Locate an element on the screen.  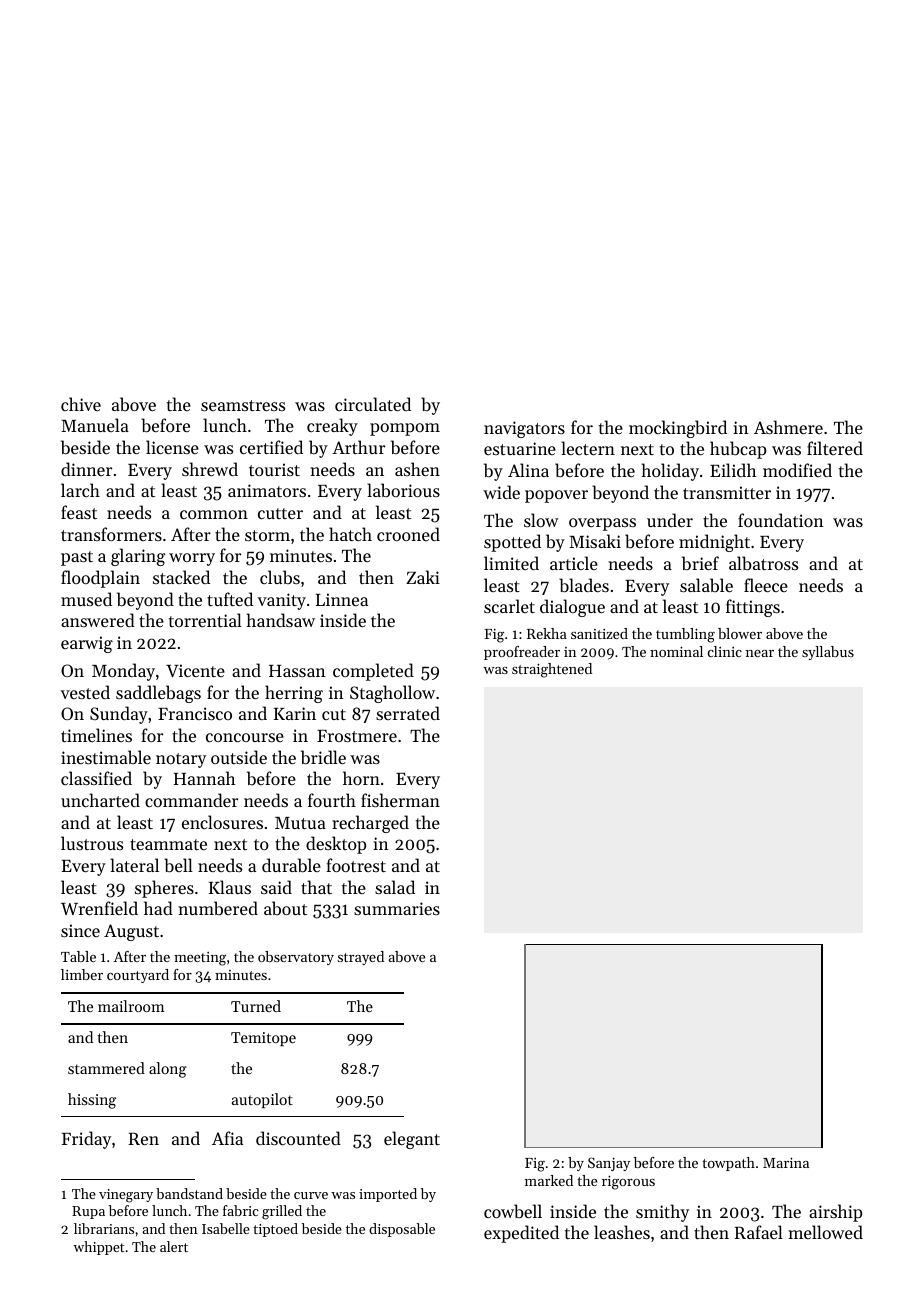
fisherman is located at coordinates (400, 800).
